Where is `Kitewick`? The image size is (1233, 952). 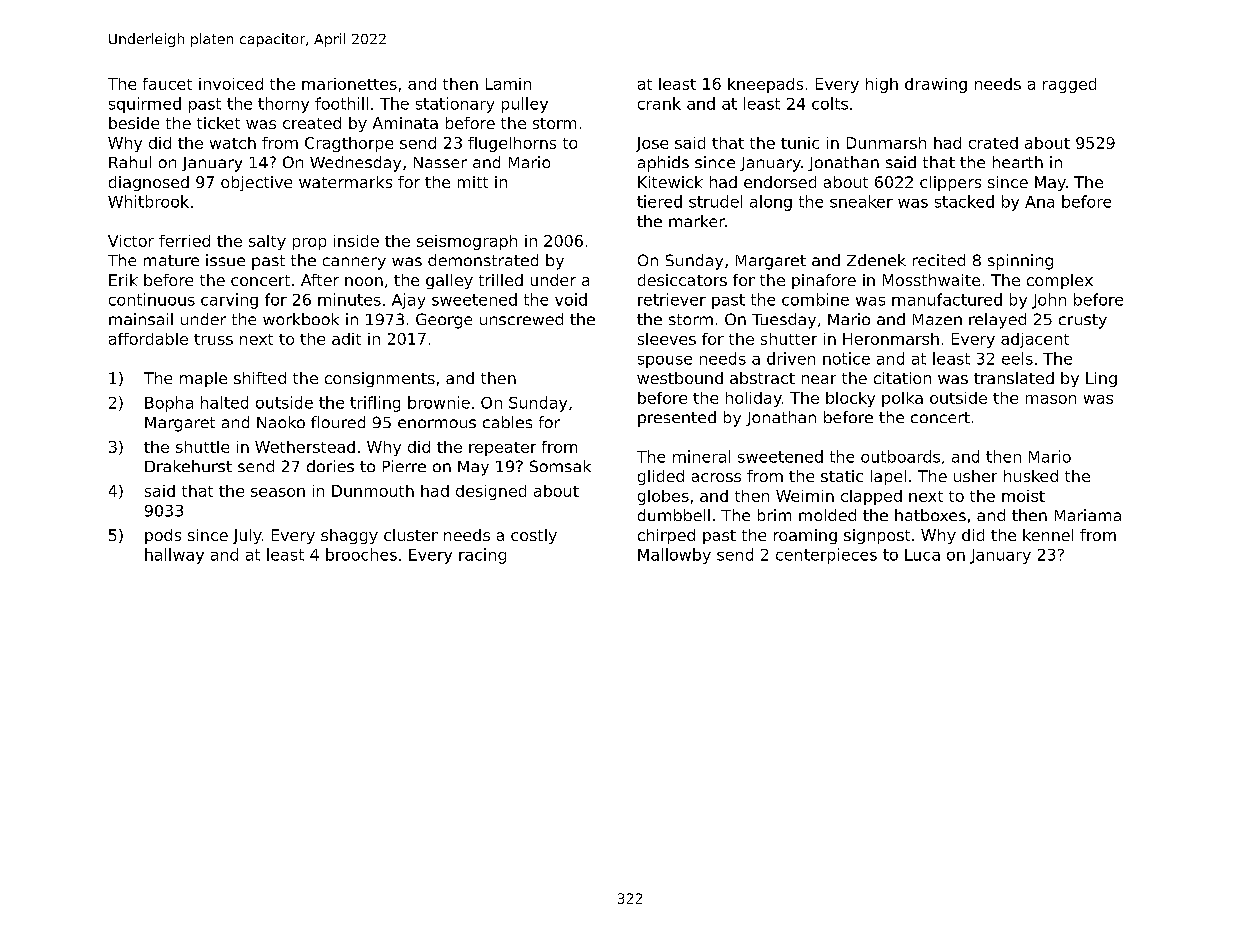
Kitewick is located at coordinates (670, 182).
